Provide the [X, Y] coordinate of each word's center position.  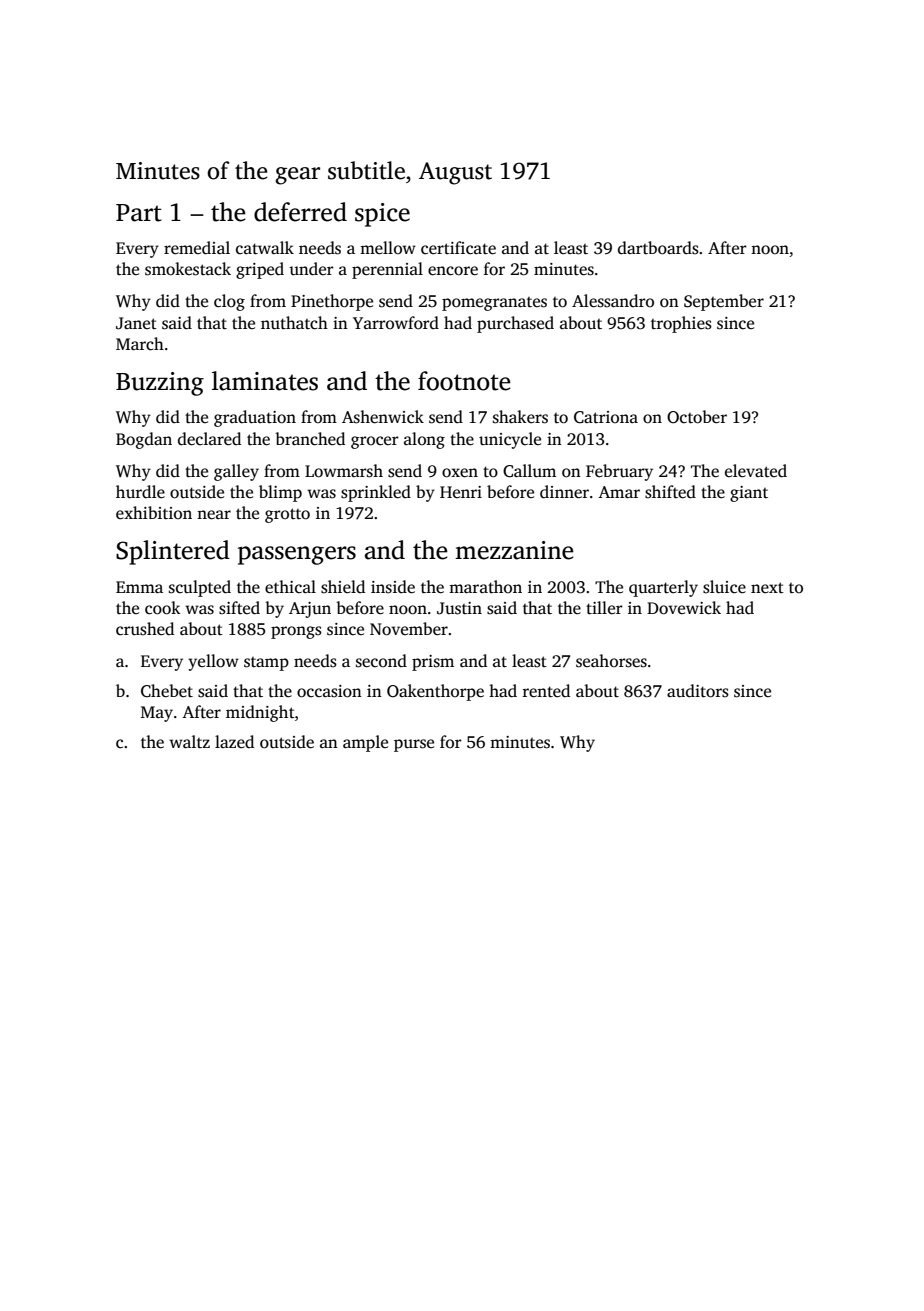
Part [139, 213]
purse [414, 745]
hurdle [140, 492]
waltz [189, 741]
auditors [698, 691]
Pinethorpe [332, 302]
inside [393, 587]
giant [749, 494]
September [724, 302]
